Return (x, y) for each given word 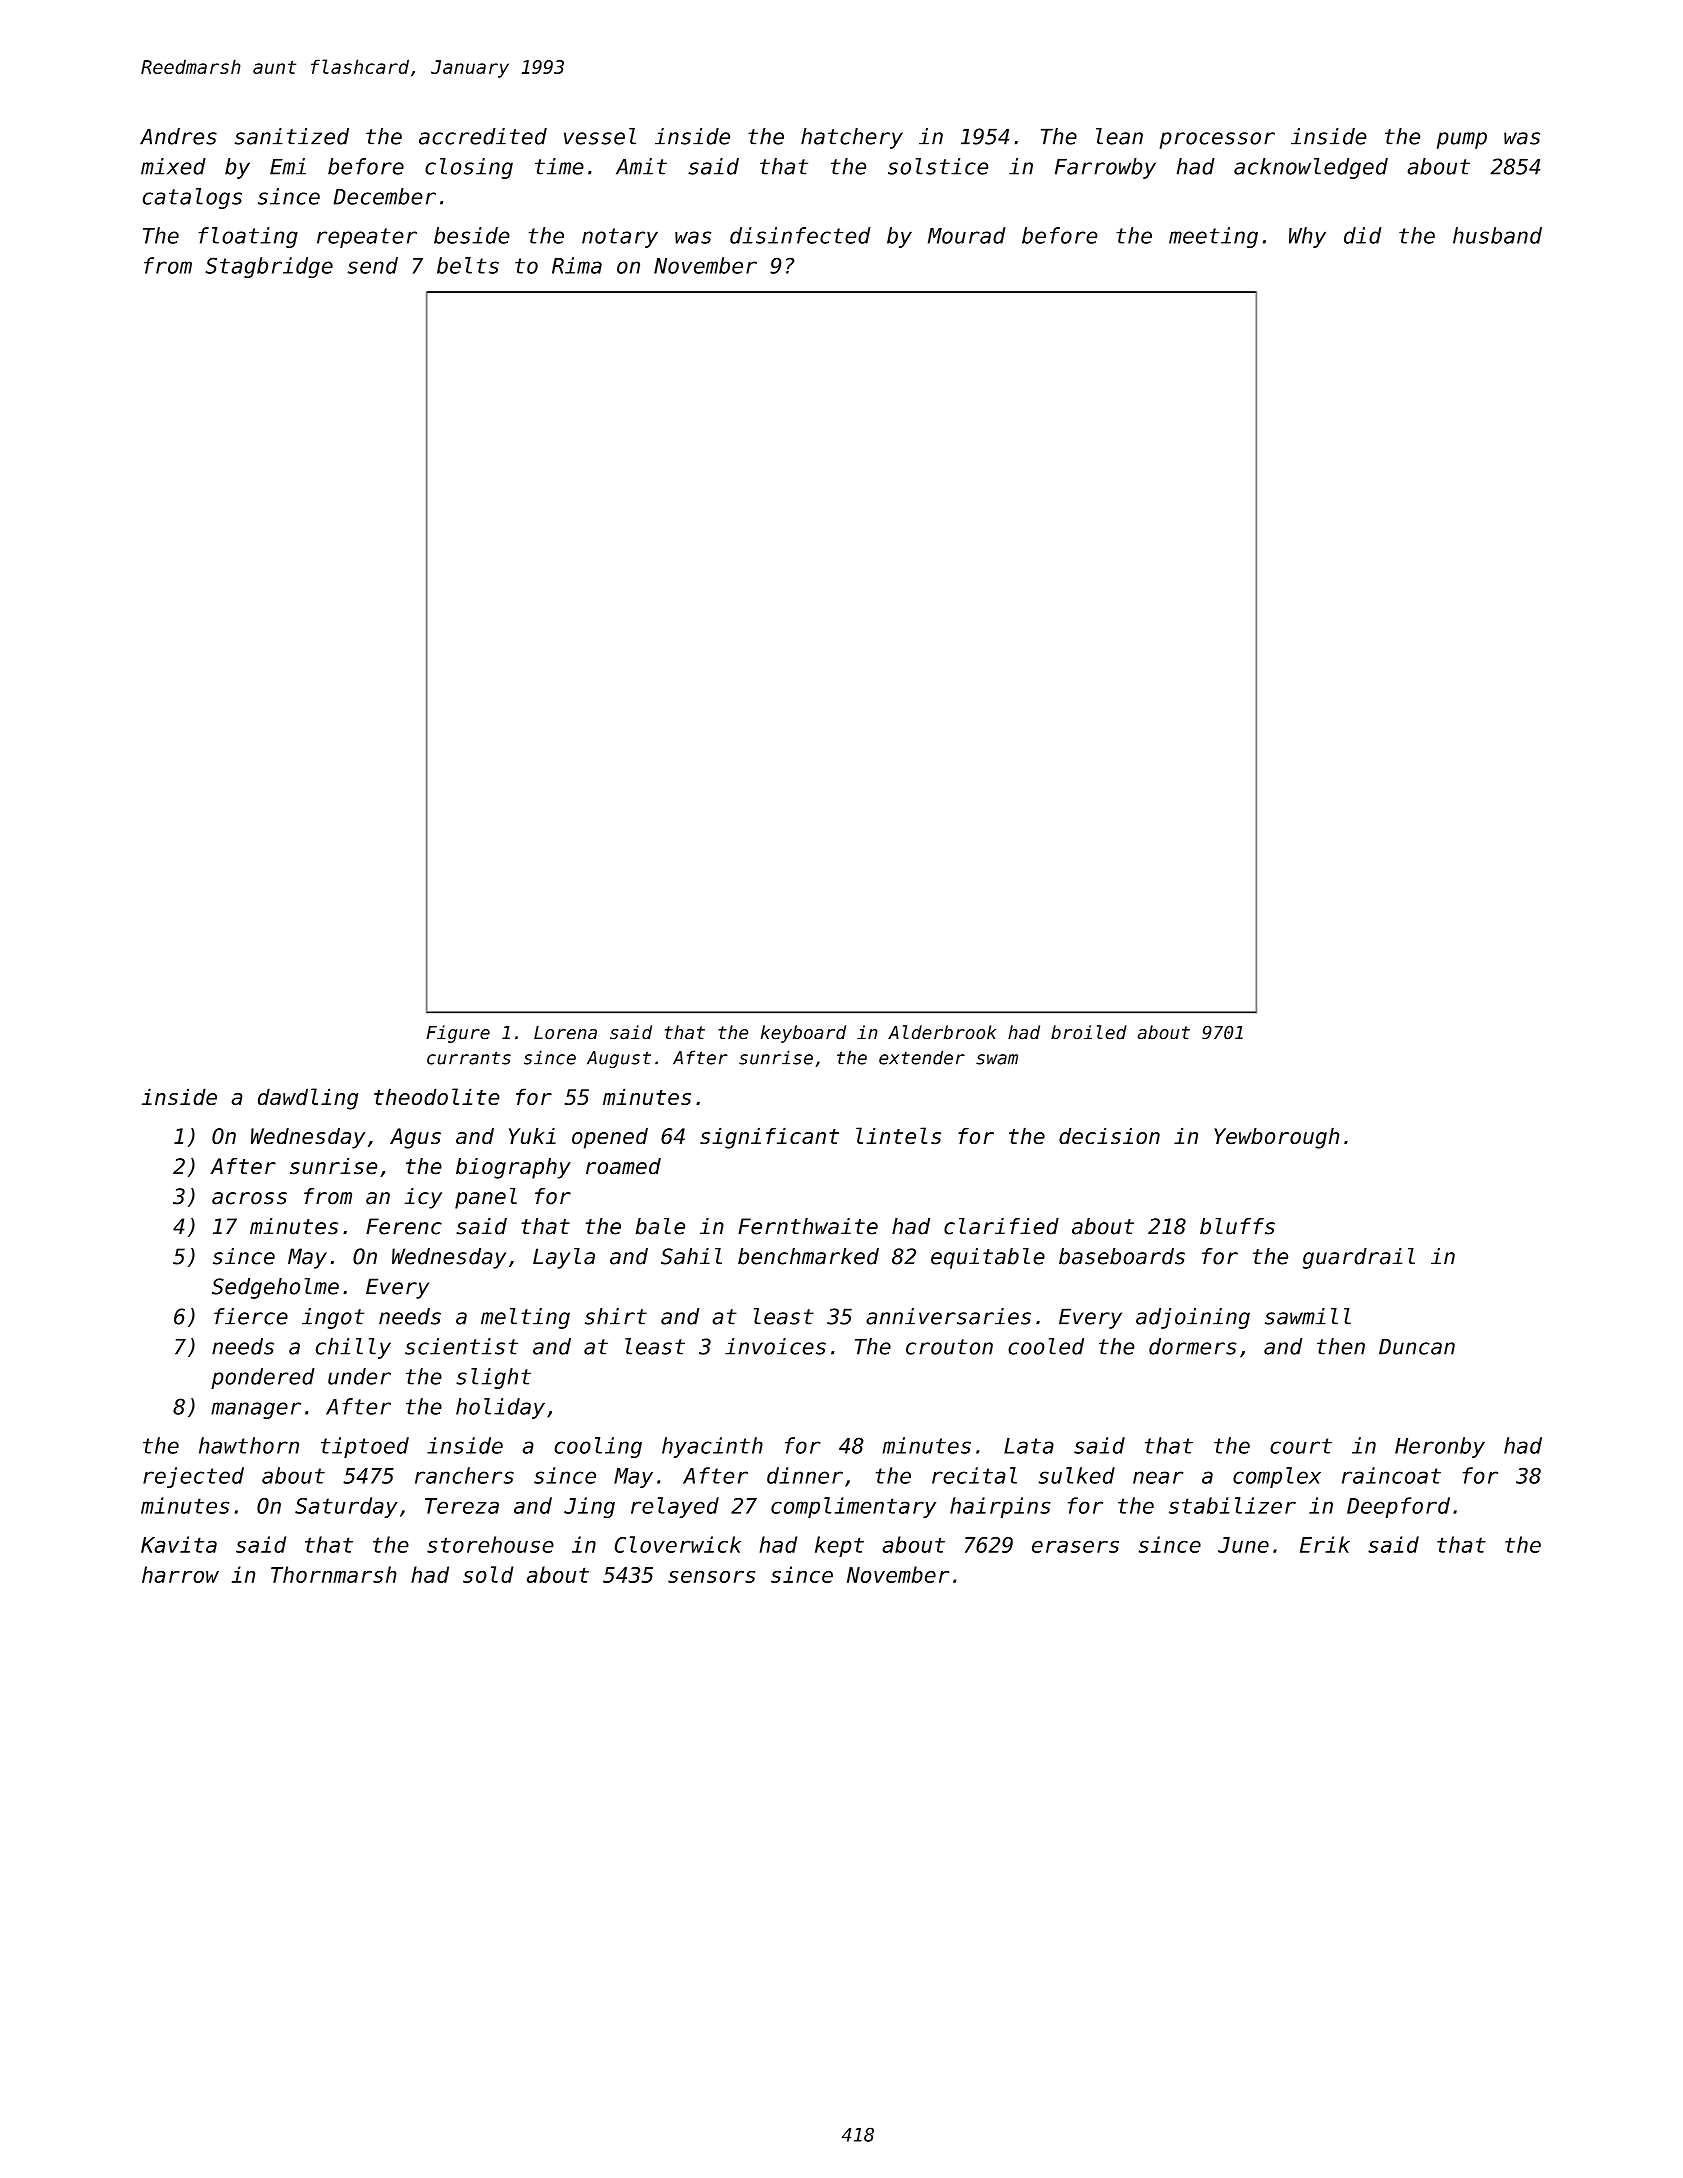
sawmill (1308, 1316)
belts (468, 265)
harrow (180, 1574)
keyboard (803, 1034)
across (249, 1198)
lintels (898, 1136)
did (1363, 235)
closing (469, 168)
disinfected (800, 235)
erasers (1075, 1546)
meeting (1213, 237)
